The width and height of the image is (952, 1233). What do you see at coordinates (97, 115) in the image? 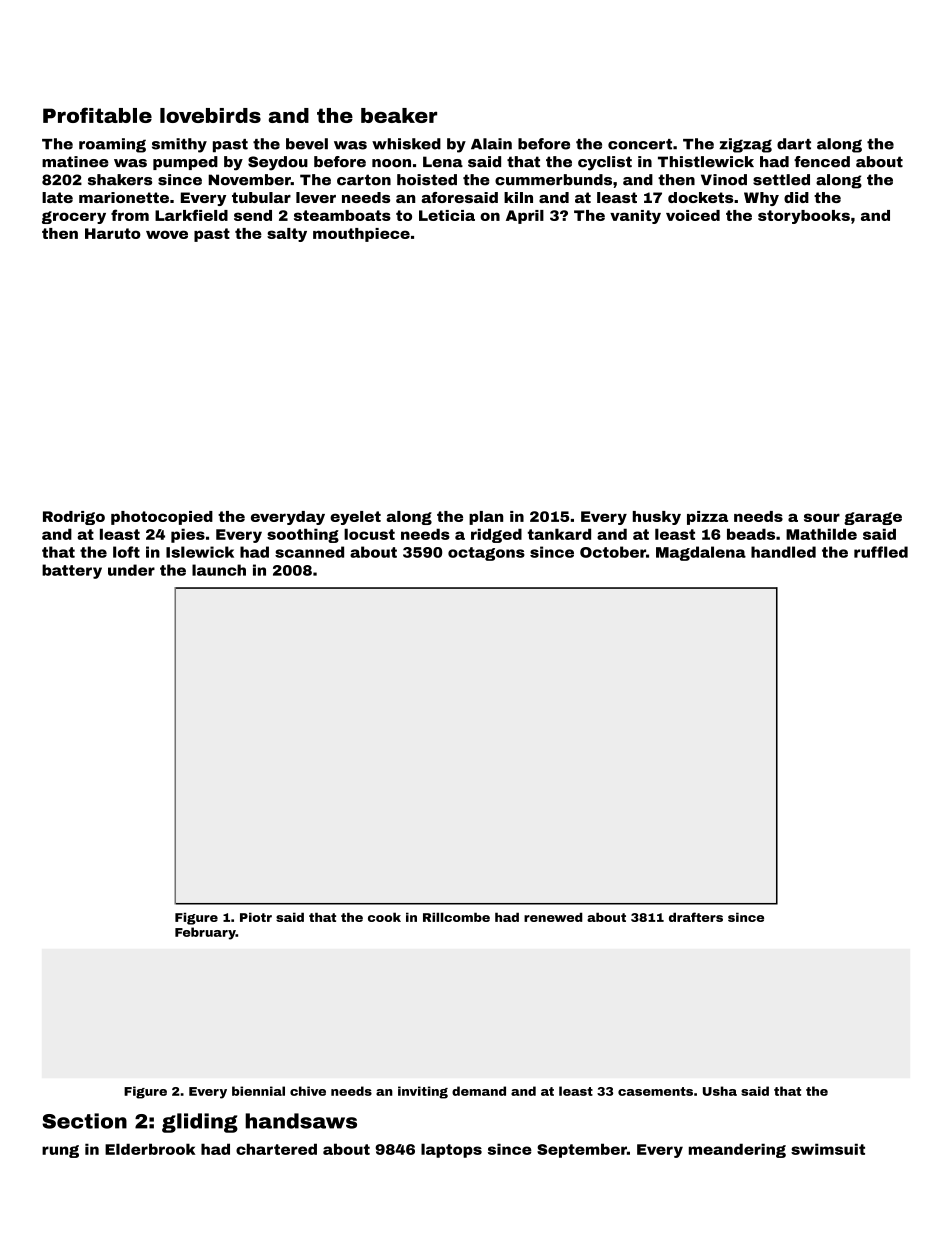
I see `Profitable` at bounding box center [97, 115].
